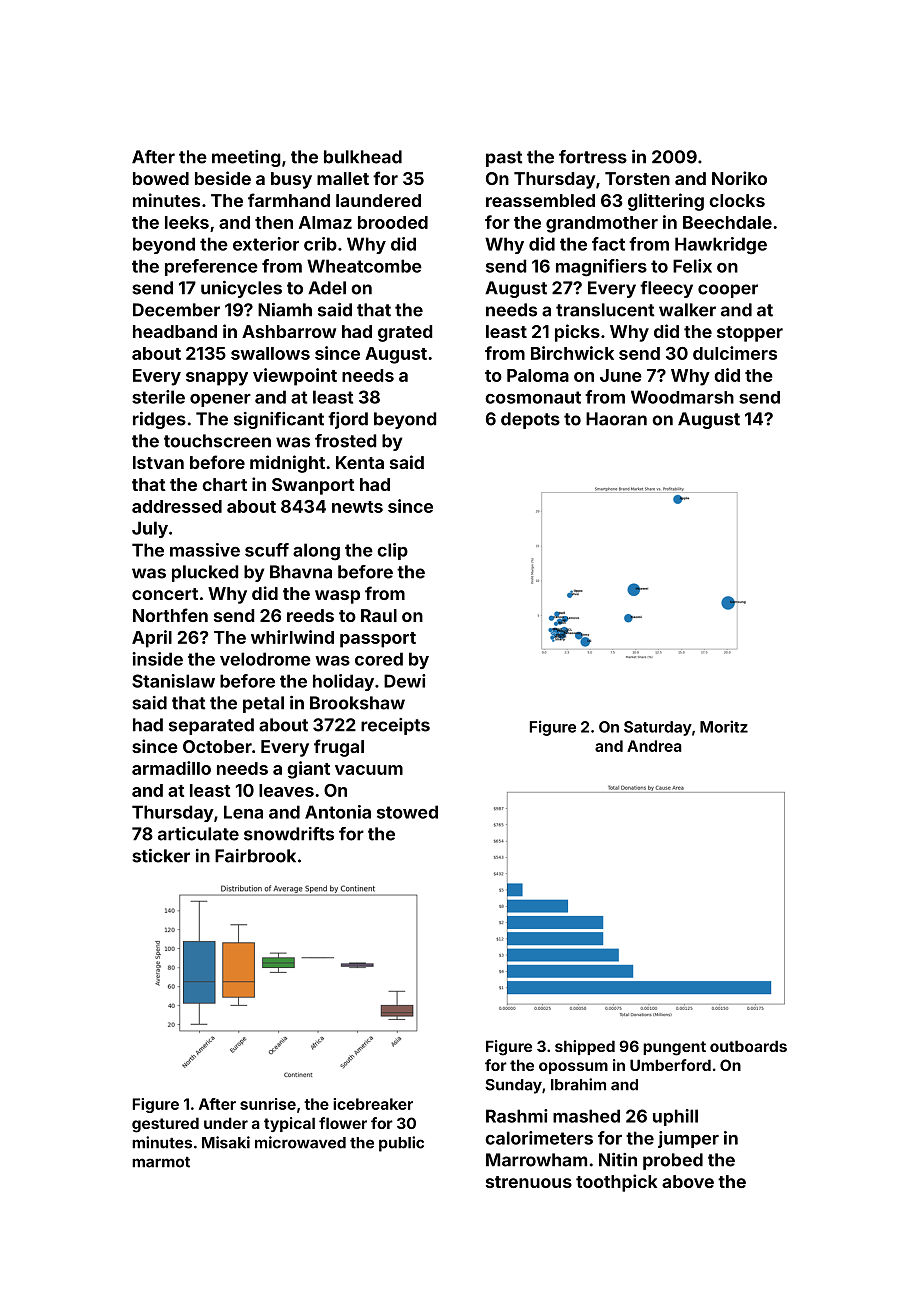 This image has height=1314, width=924. Describe the element at coordinates (267, 550) in the image. I see `scuff` at that location.
